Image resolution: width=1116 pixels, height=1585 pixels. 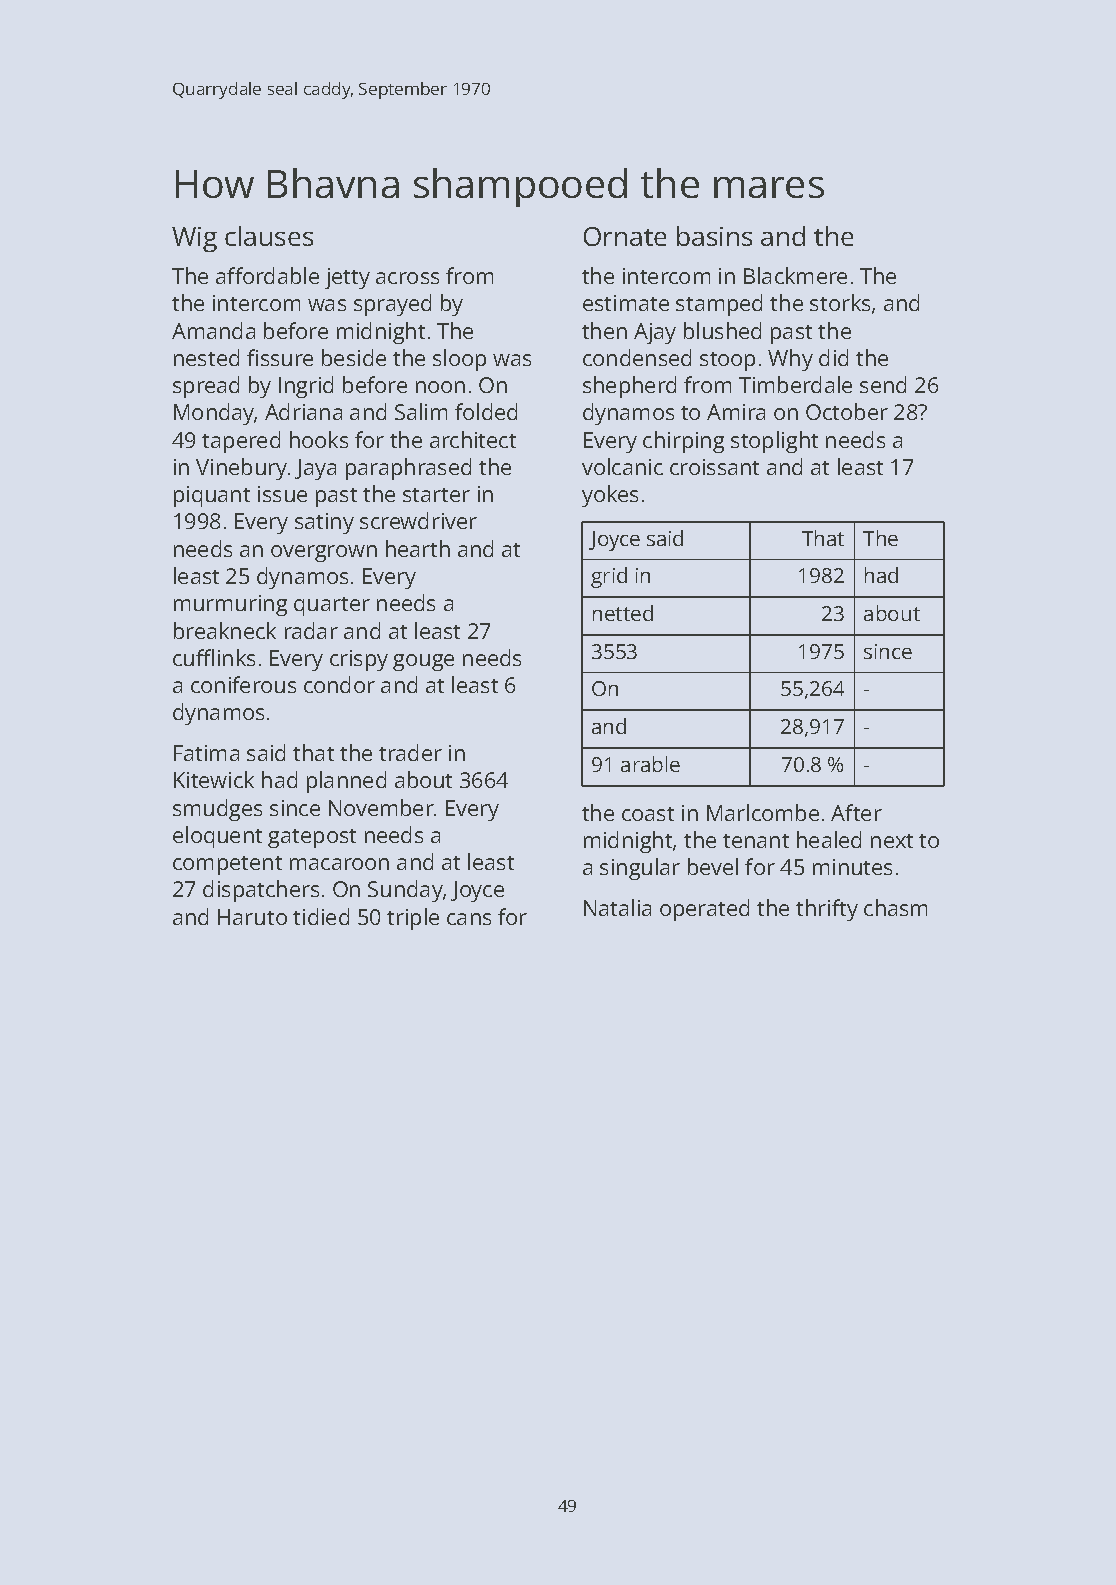 What do you see at coordinates (267, 275) in the screenshot?
I see `affordable` at bounding box center [267, 275].
